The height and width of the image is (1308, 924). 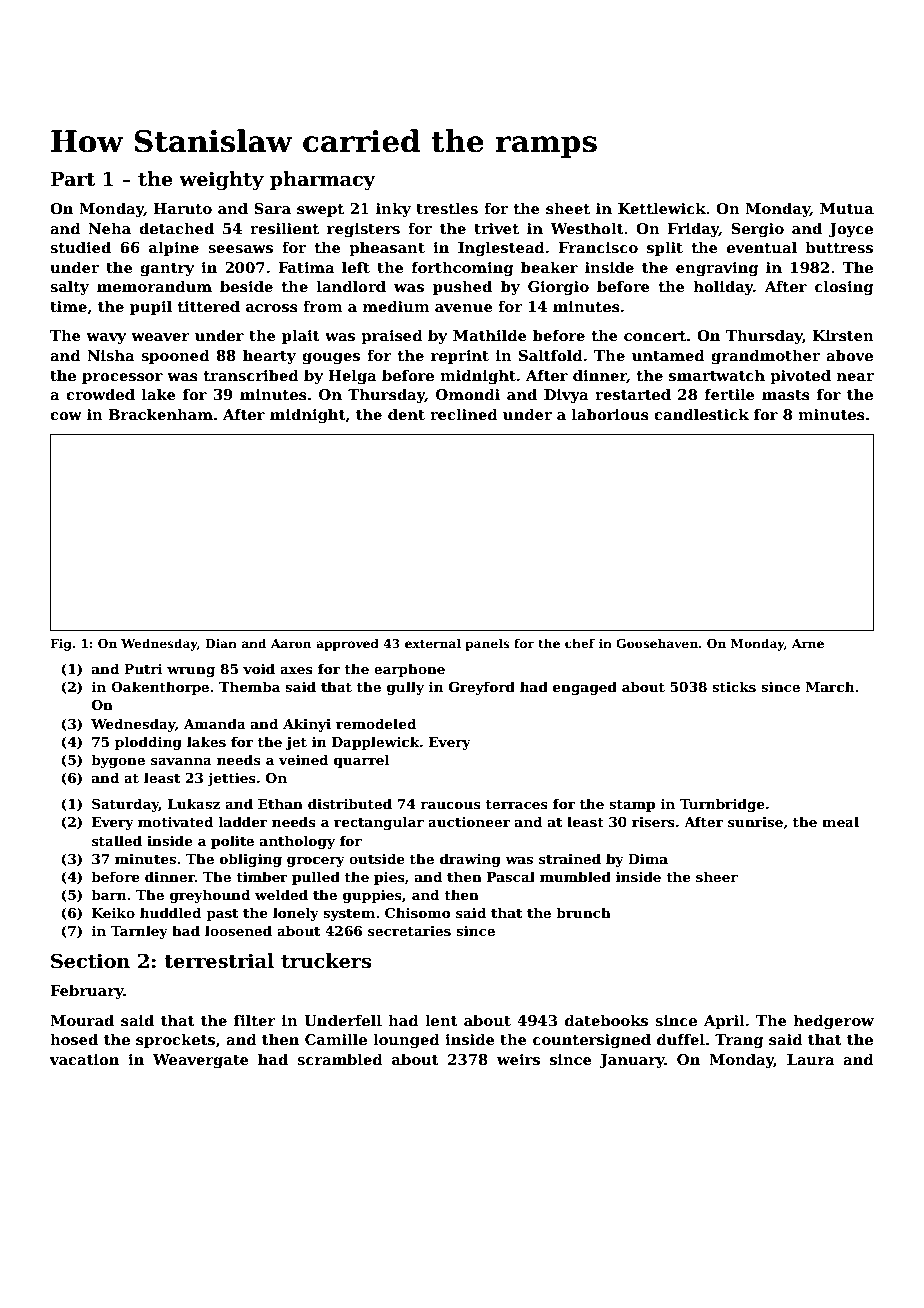 I want to click on sprockets, so click(x=175, y=1040).
